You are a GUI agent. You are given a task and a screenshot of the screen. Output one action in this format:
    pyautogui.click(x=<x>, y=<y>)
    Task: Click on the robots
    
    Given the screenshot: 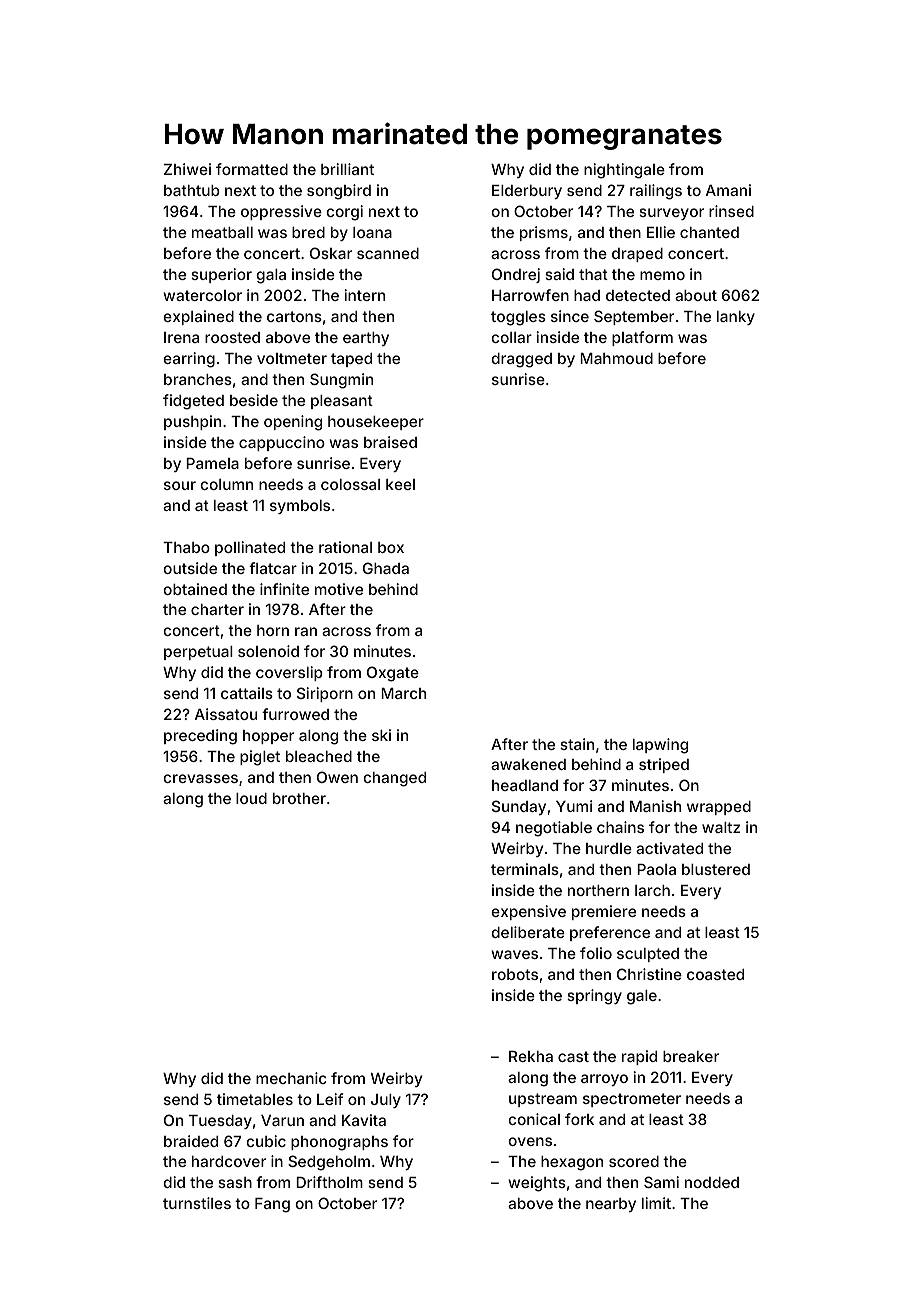 What is the action you would take?
    pyautogui.click(x=515, y=974)
